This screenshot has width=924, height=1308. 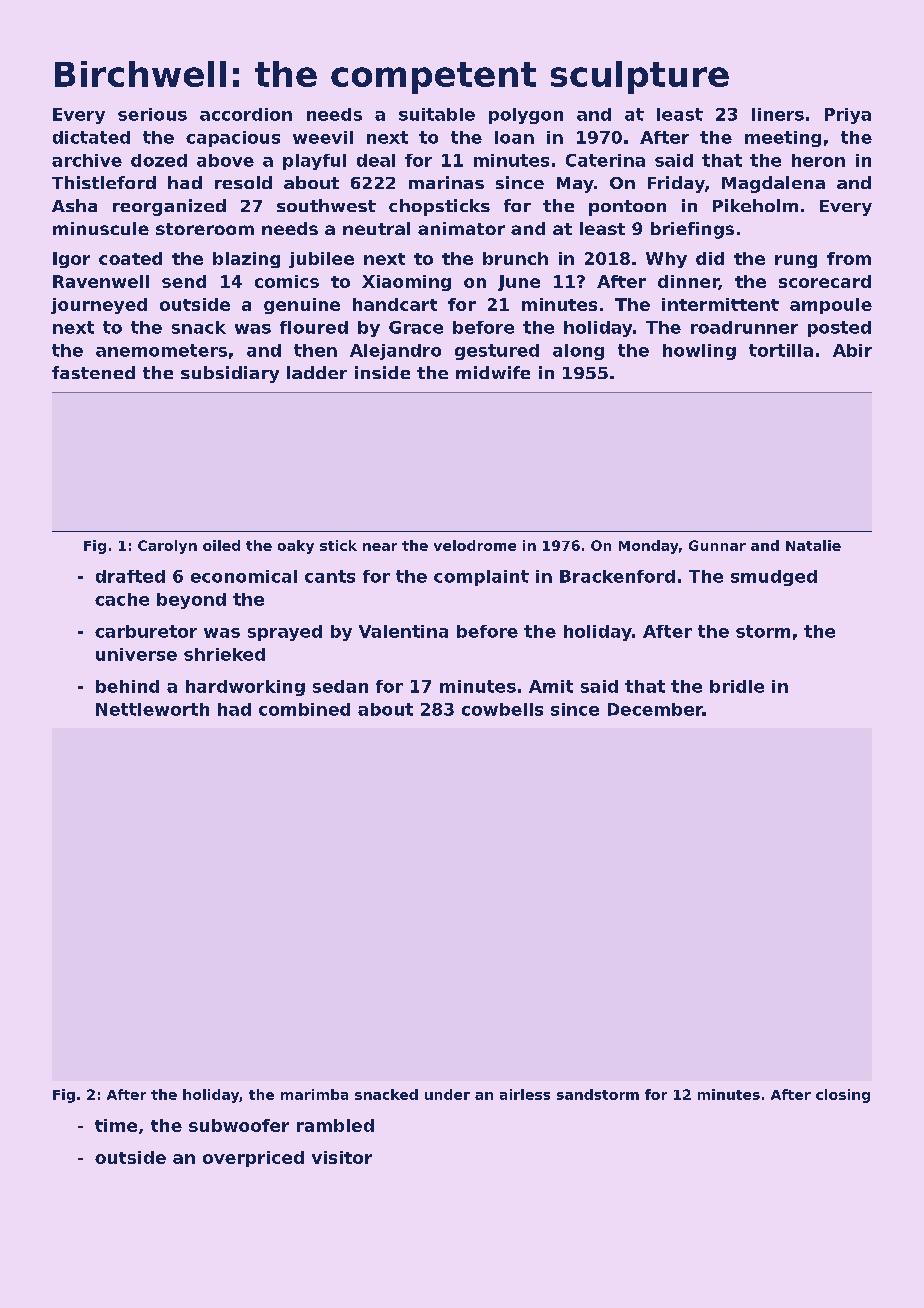 What do you see at coordinates (481, 578) in the screenshot?
I see `complaint` at bounding box center [481, 578].
